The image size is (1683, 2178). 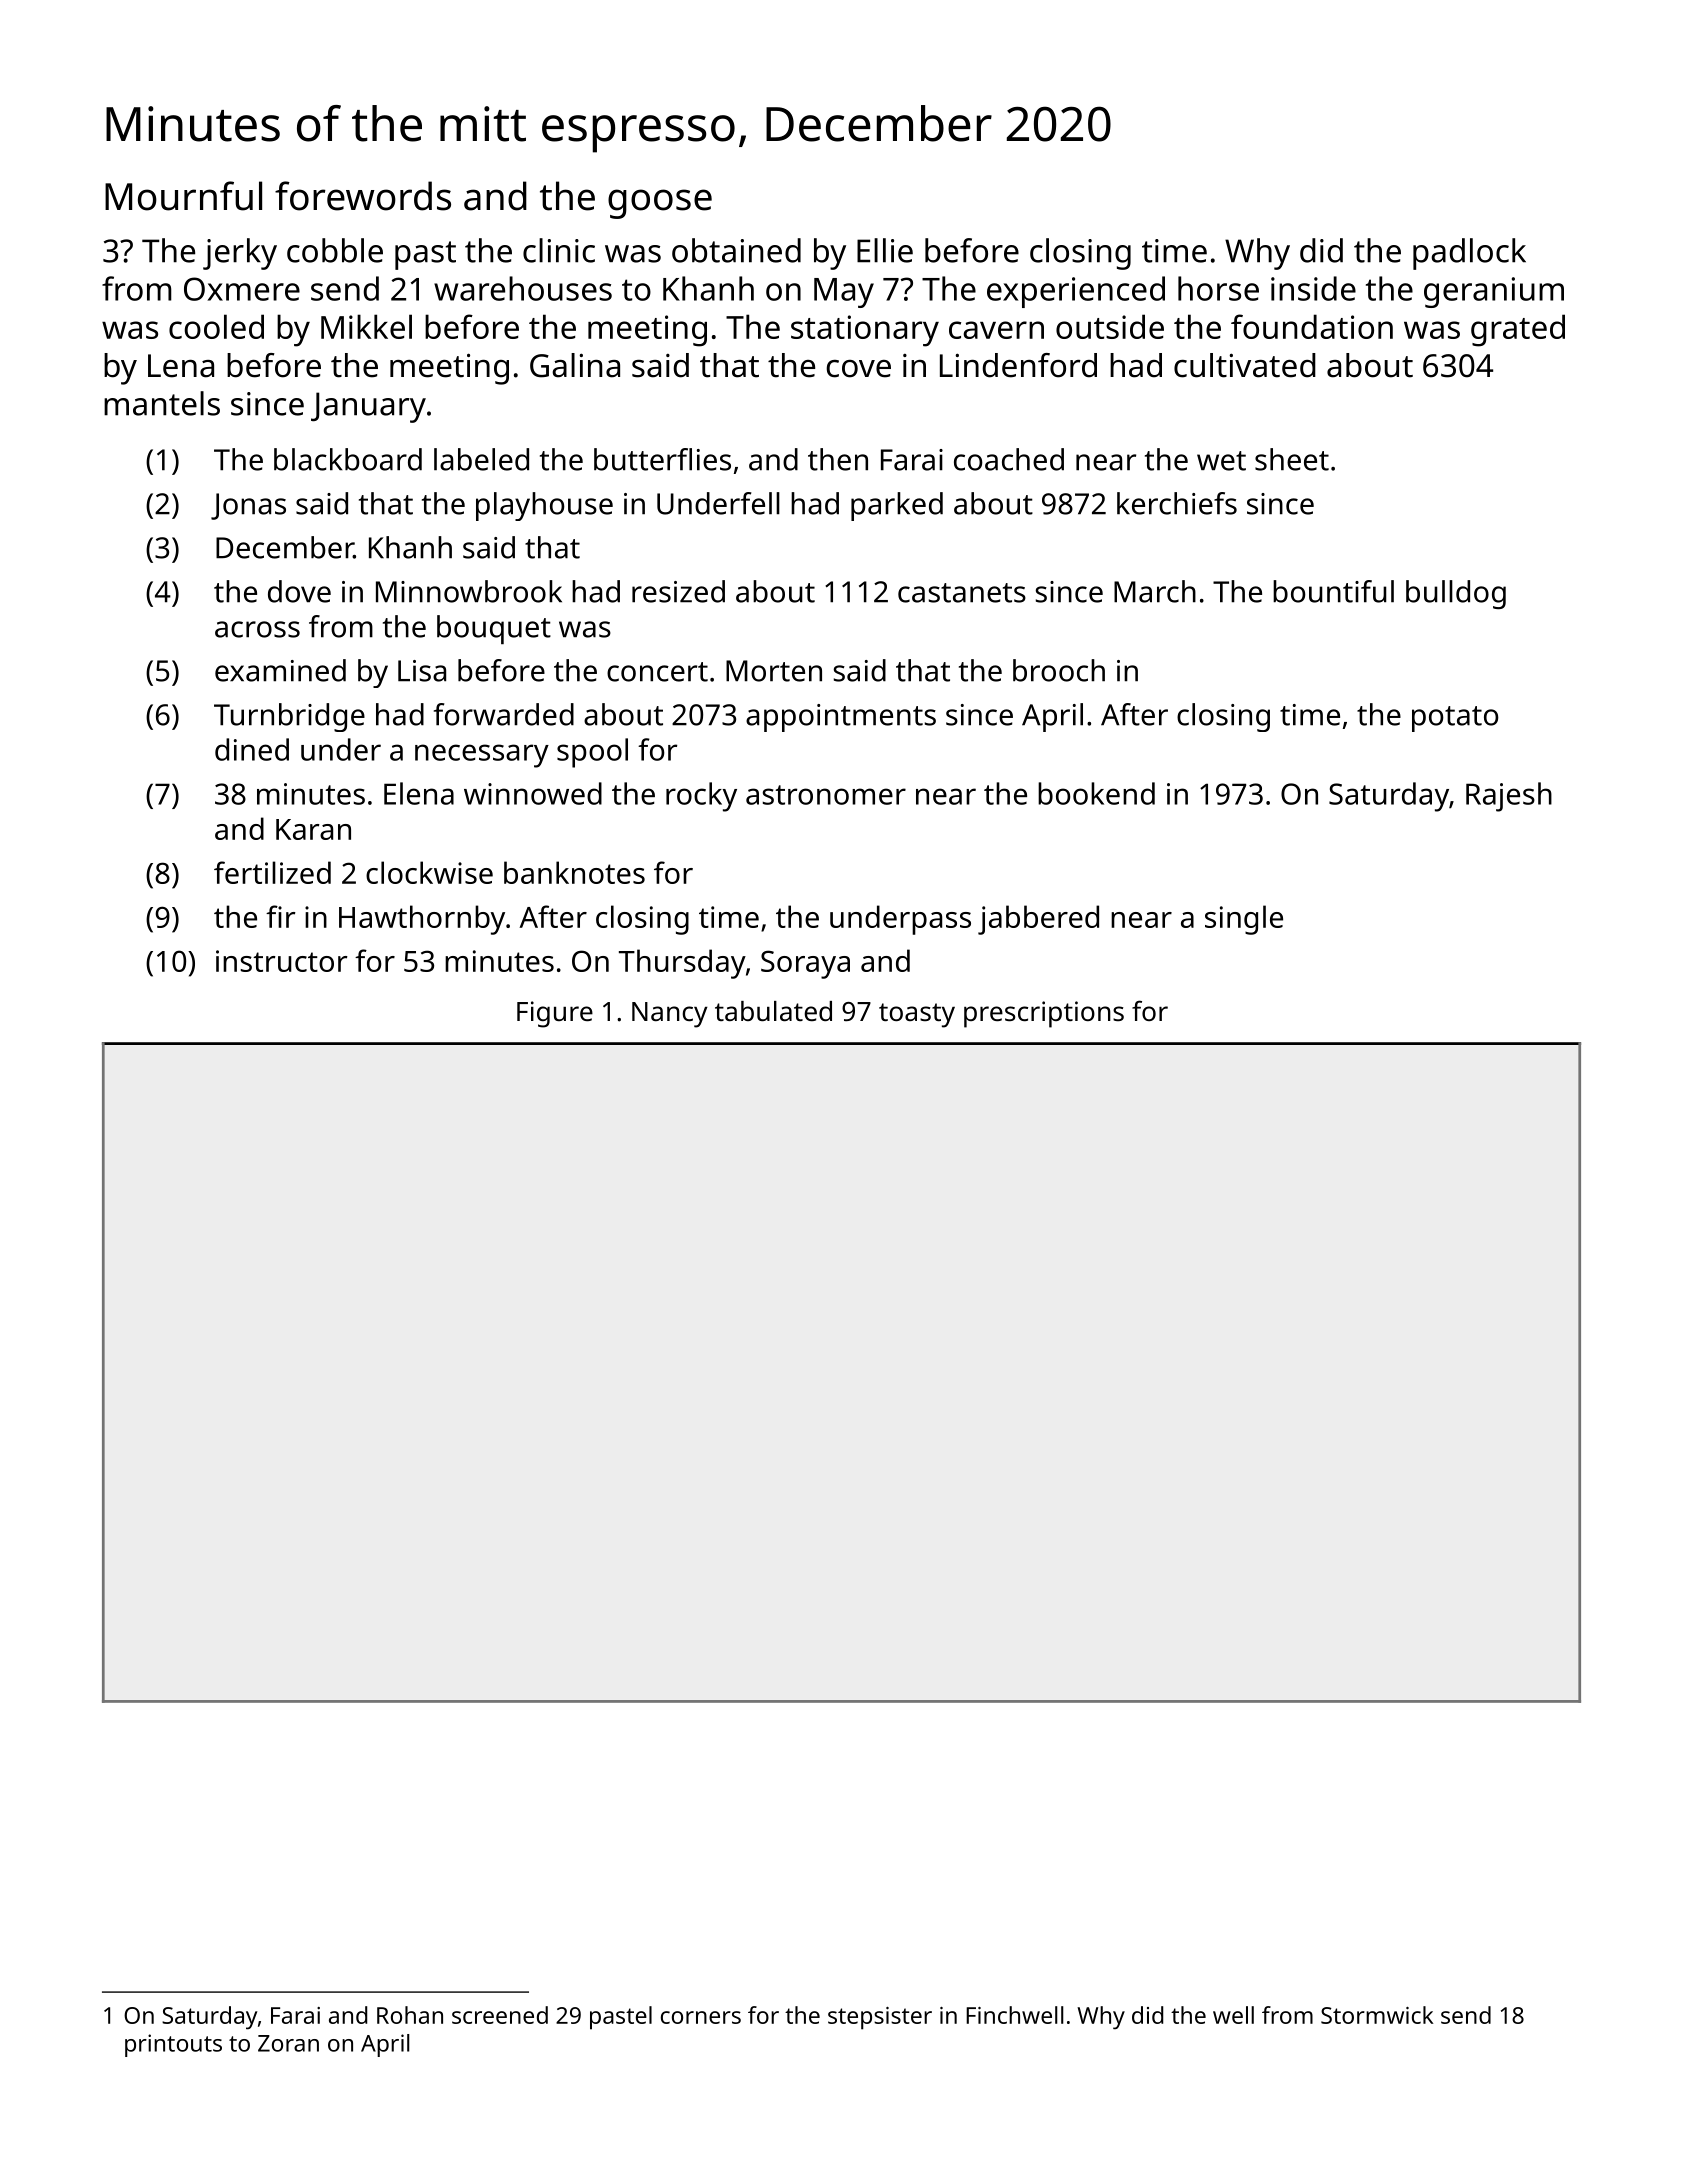 I want to click on Zoran, so click(x=288, y=2043).
